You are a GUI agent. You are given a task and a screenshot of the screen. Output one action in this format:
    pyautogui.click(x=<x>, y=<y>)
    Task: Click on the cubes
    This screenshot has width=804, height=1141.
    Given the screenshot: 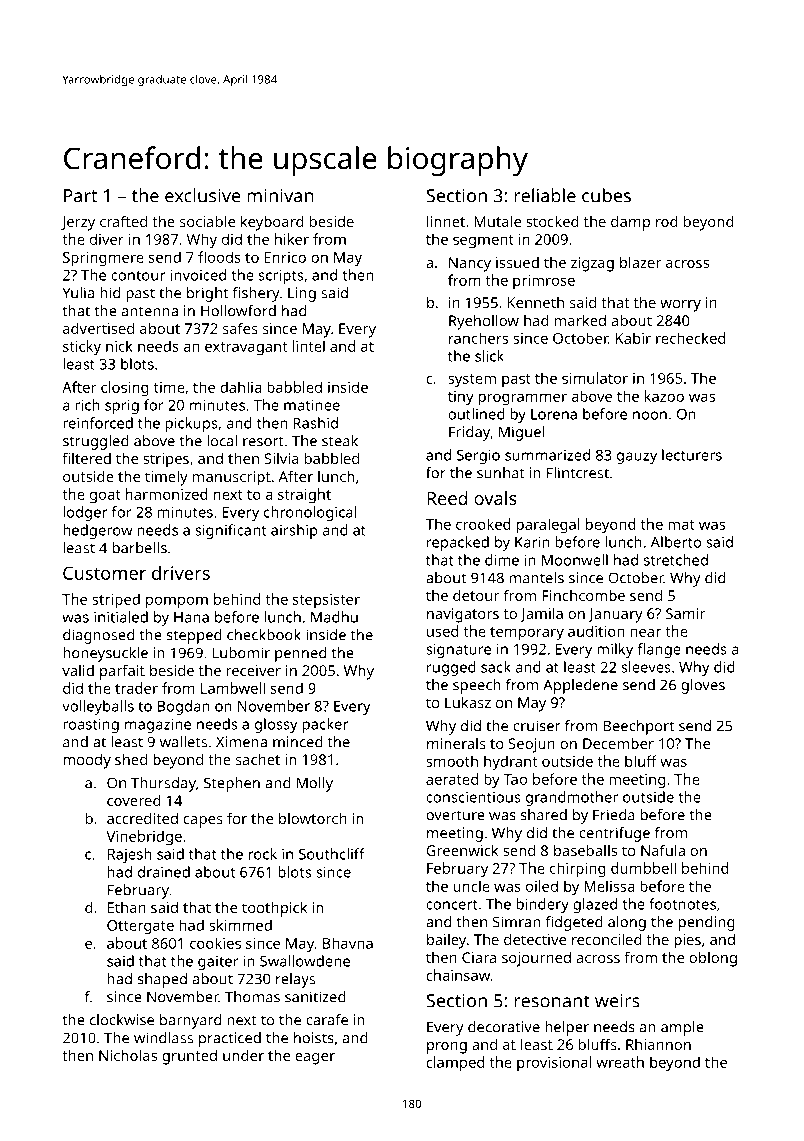 What is the action you would take?
    pyautogui.click(x=606, y=195)
